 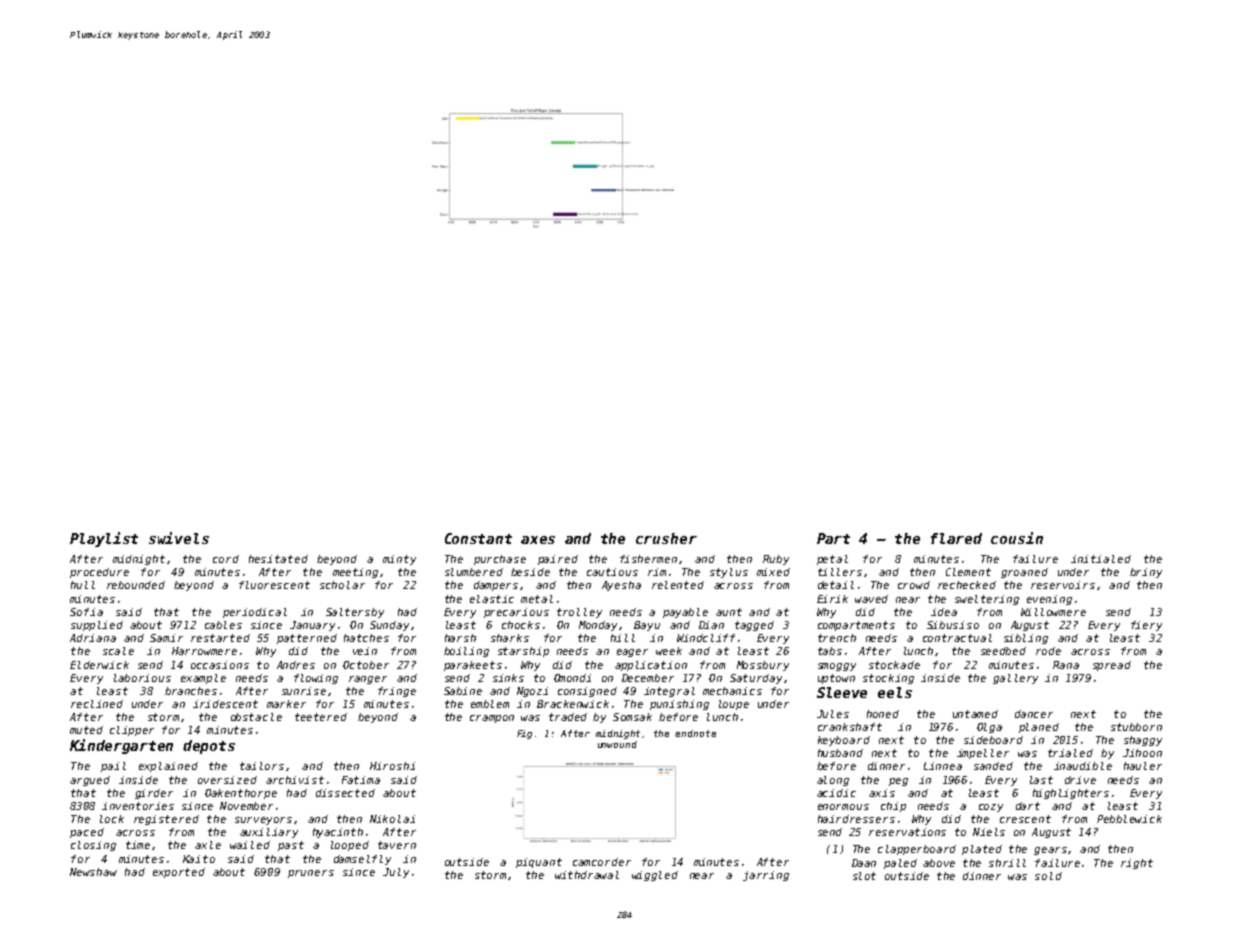 I want to click on minty, so click(x=399, y=560).
